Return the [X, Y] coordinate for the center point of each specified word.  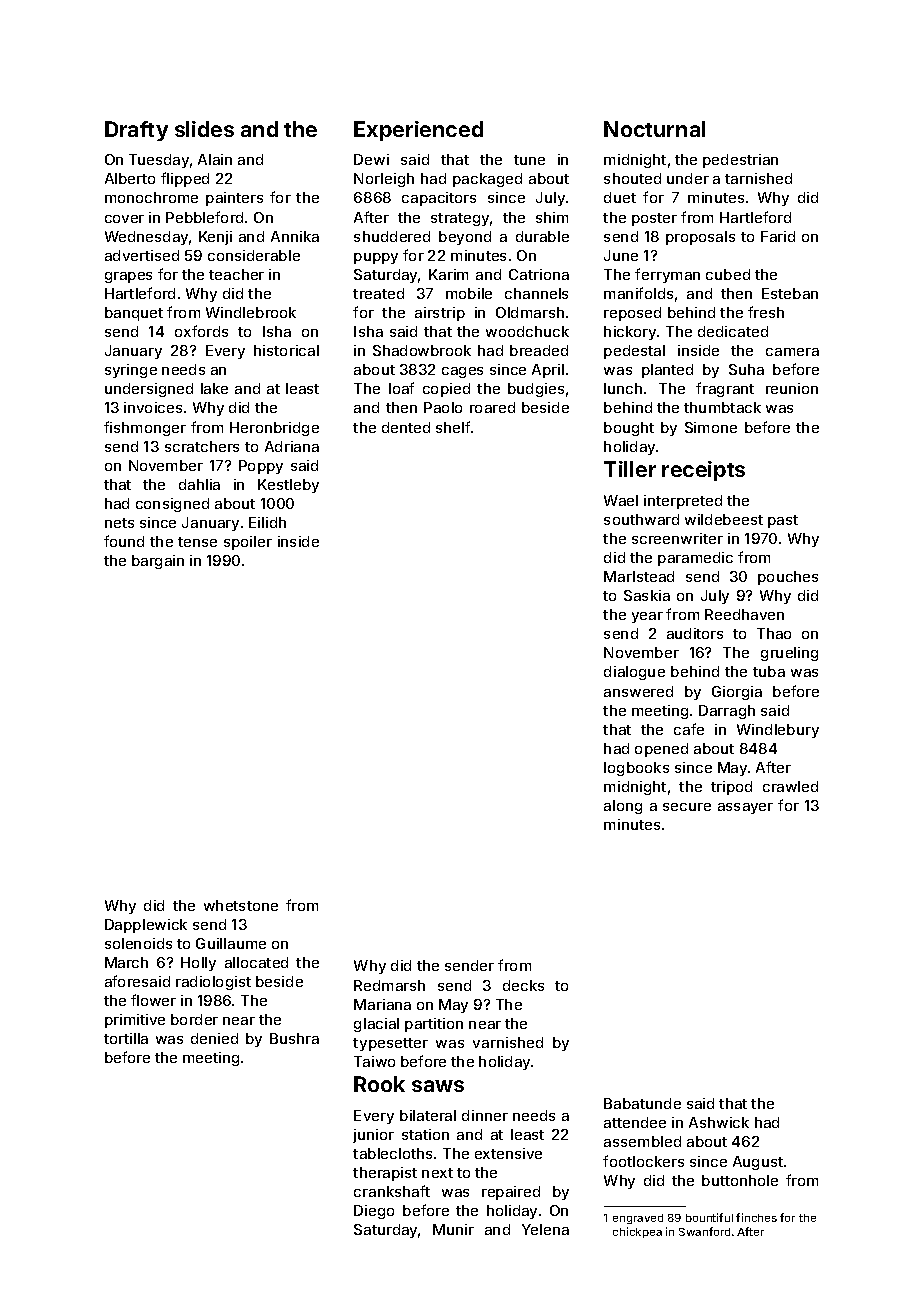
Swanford [704, 1231]
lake [214, 388]
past [783, 521]
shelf [453, 427]
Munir [453, 1229]
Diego [374, 1212]
